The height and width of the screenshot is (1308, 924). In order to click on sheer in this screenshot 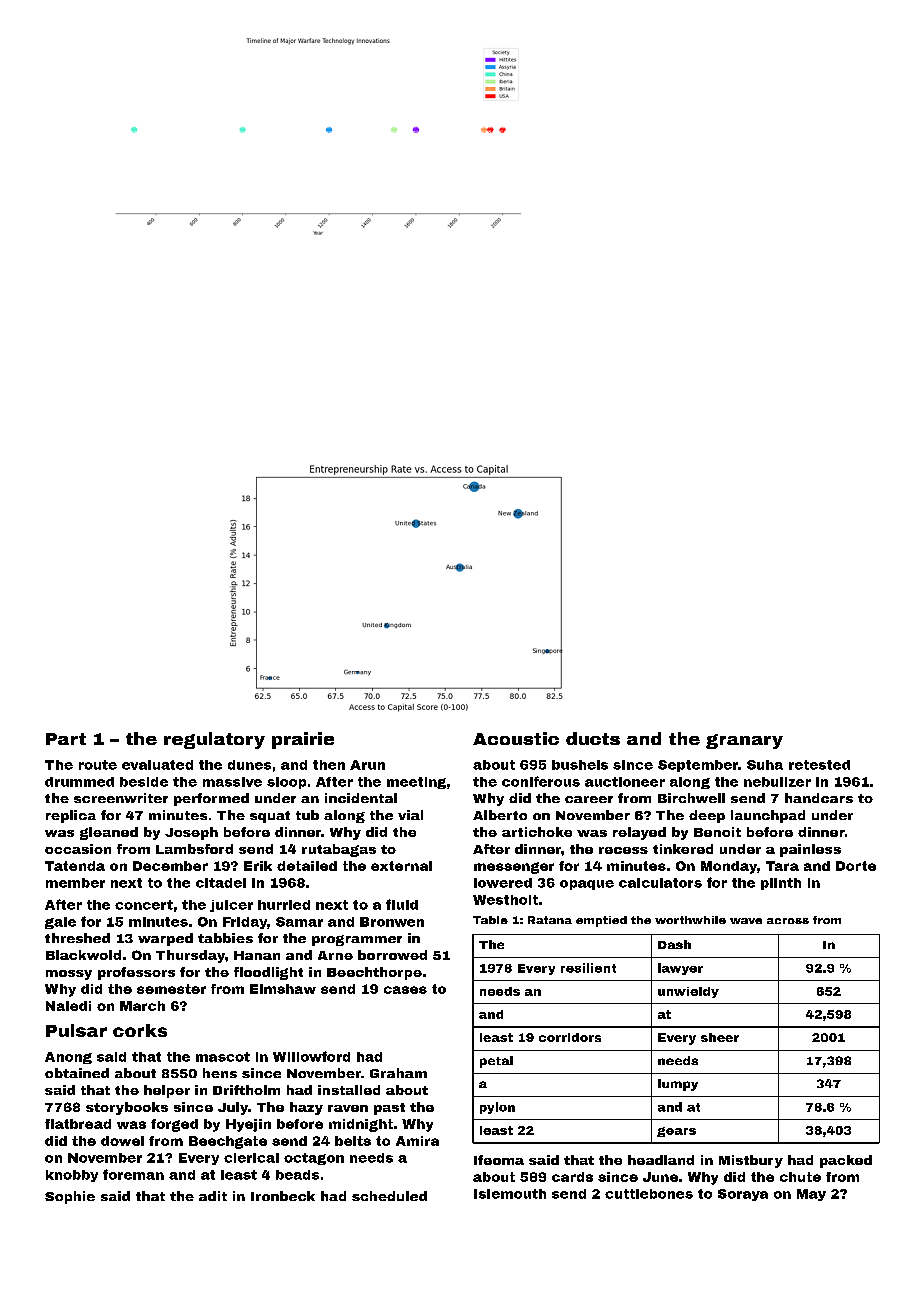, I will do `click(720, 1037)`.
